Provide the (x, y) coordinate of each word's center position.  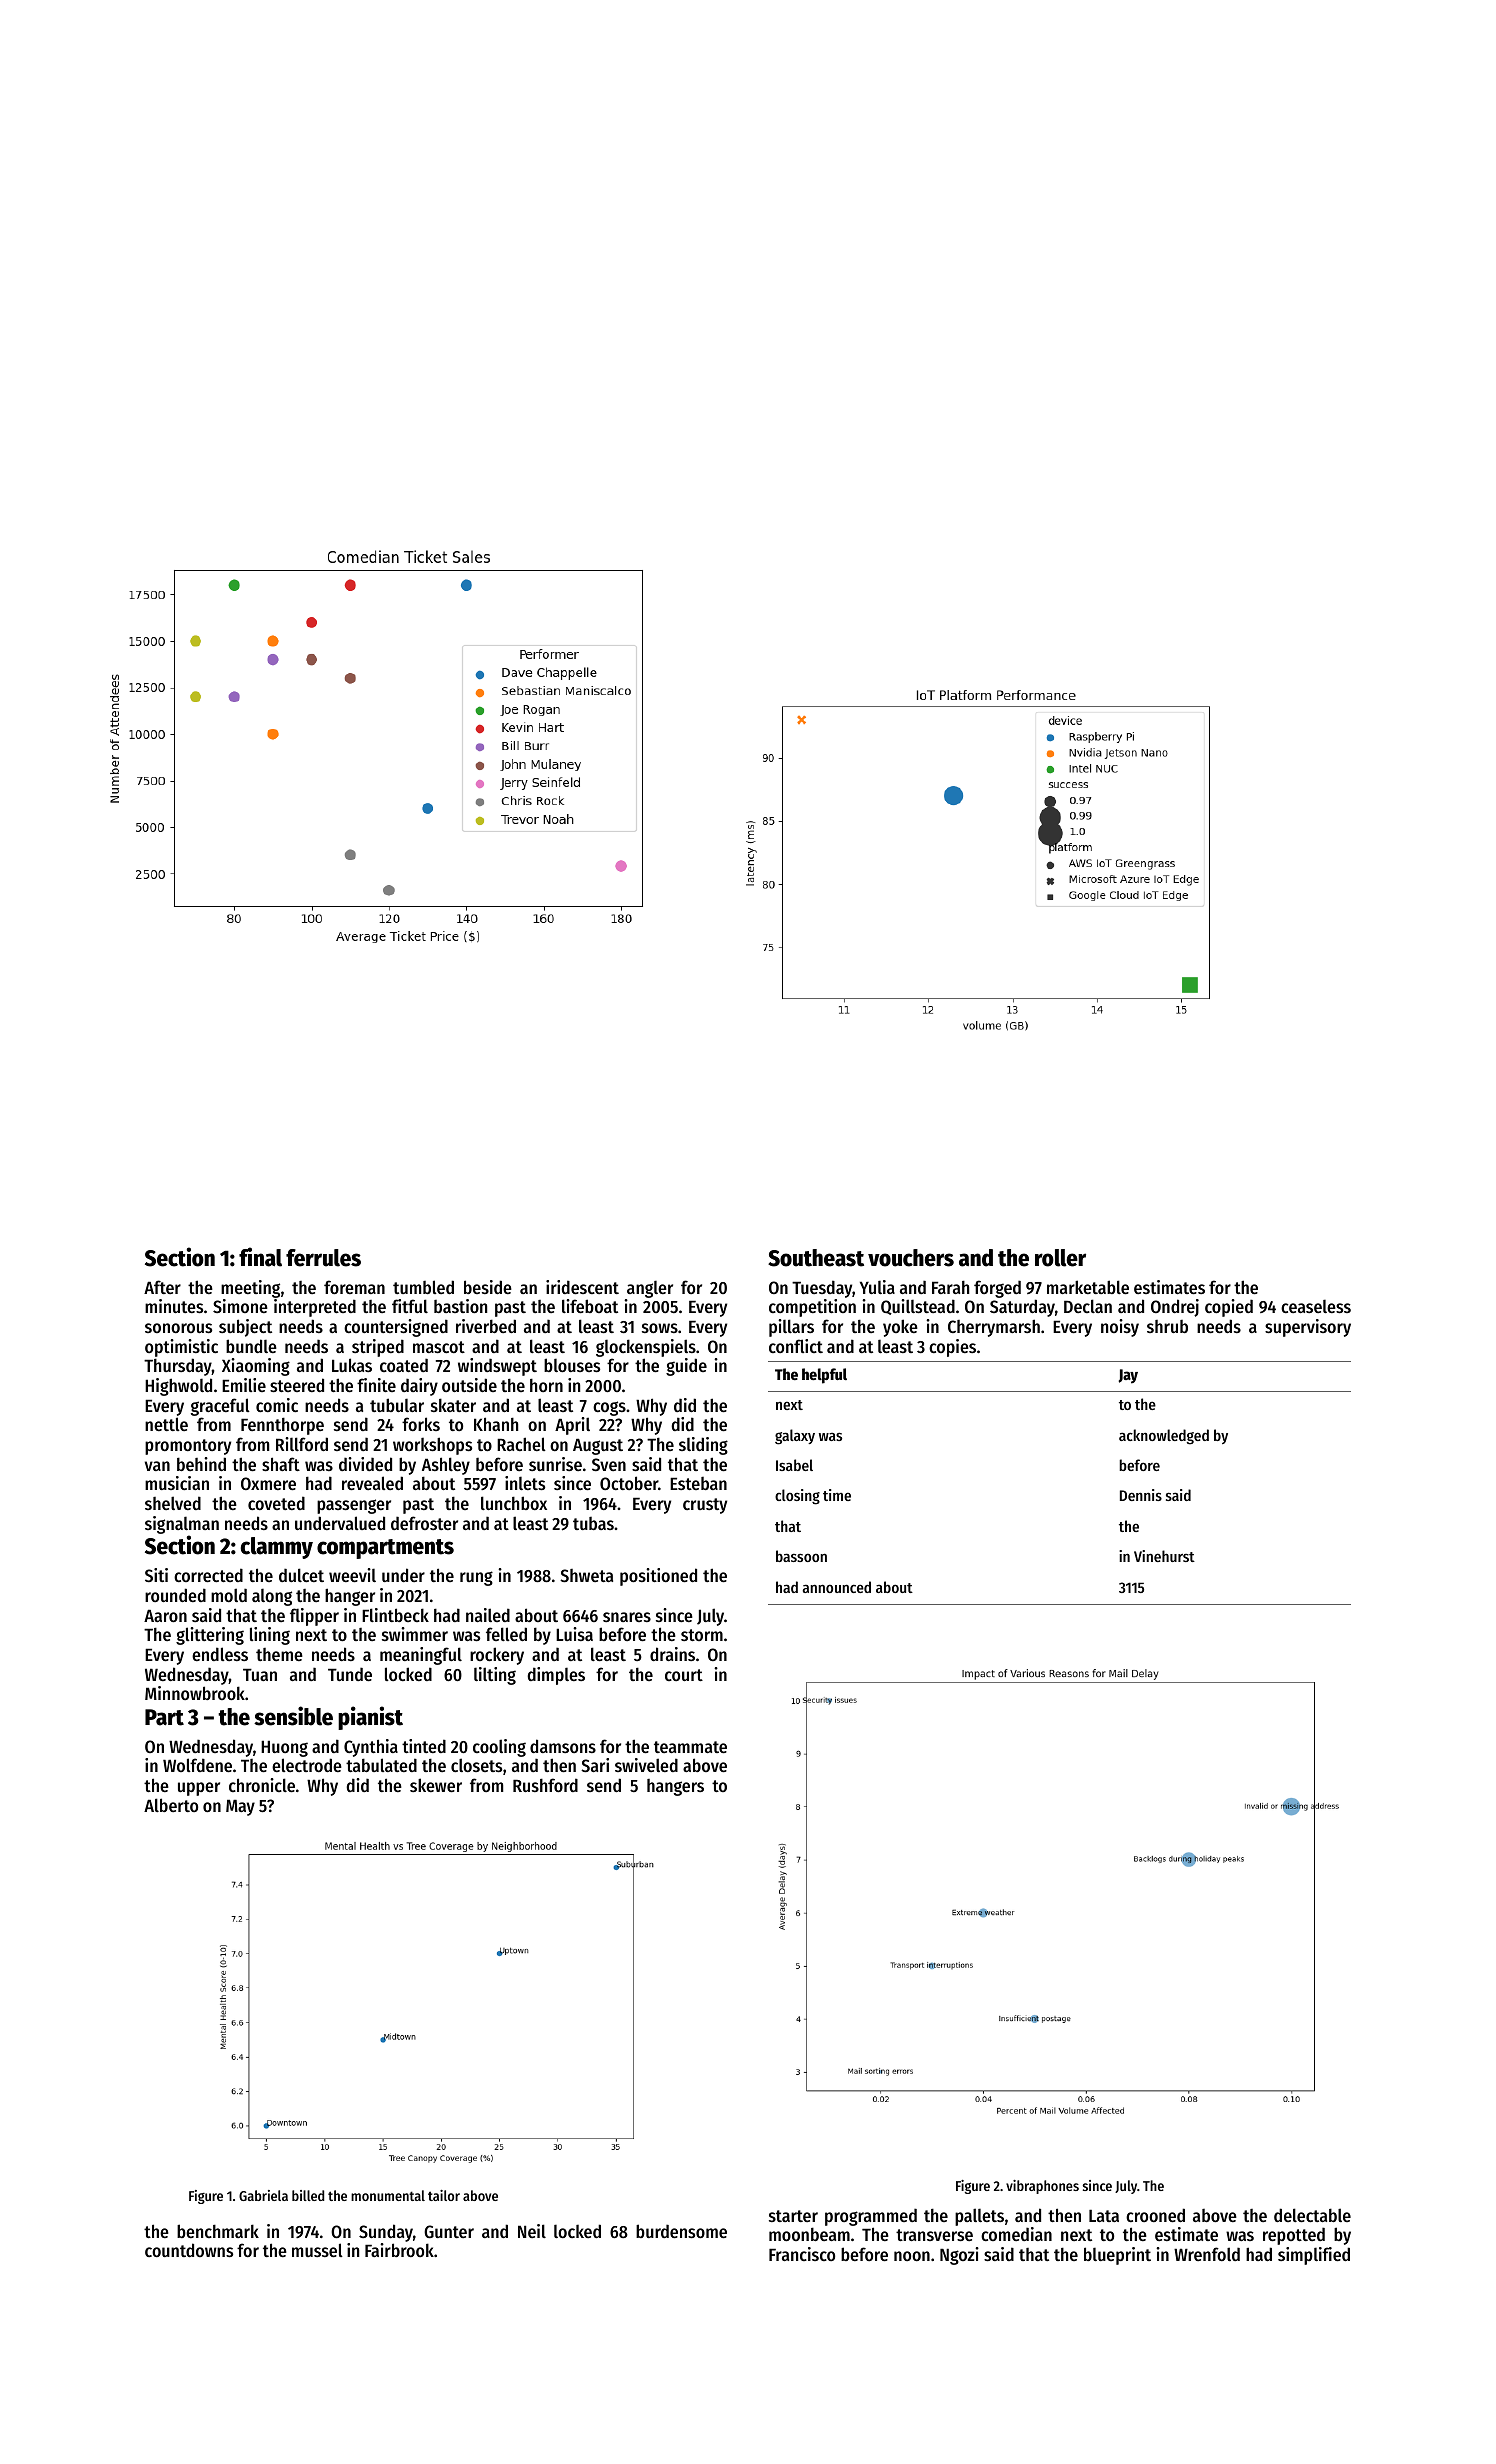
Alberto (171, 1805)
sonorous (178, 1328)
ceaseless (1316, 1306)
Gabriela (263, 2195)
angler (650, 1289)
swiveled (646, 1765)
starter (793, 2216)
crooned (1155, 2215)
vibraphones (1042, 2187)
